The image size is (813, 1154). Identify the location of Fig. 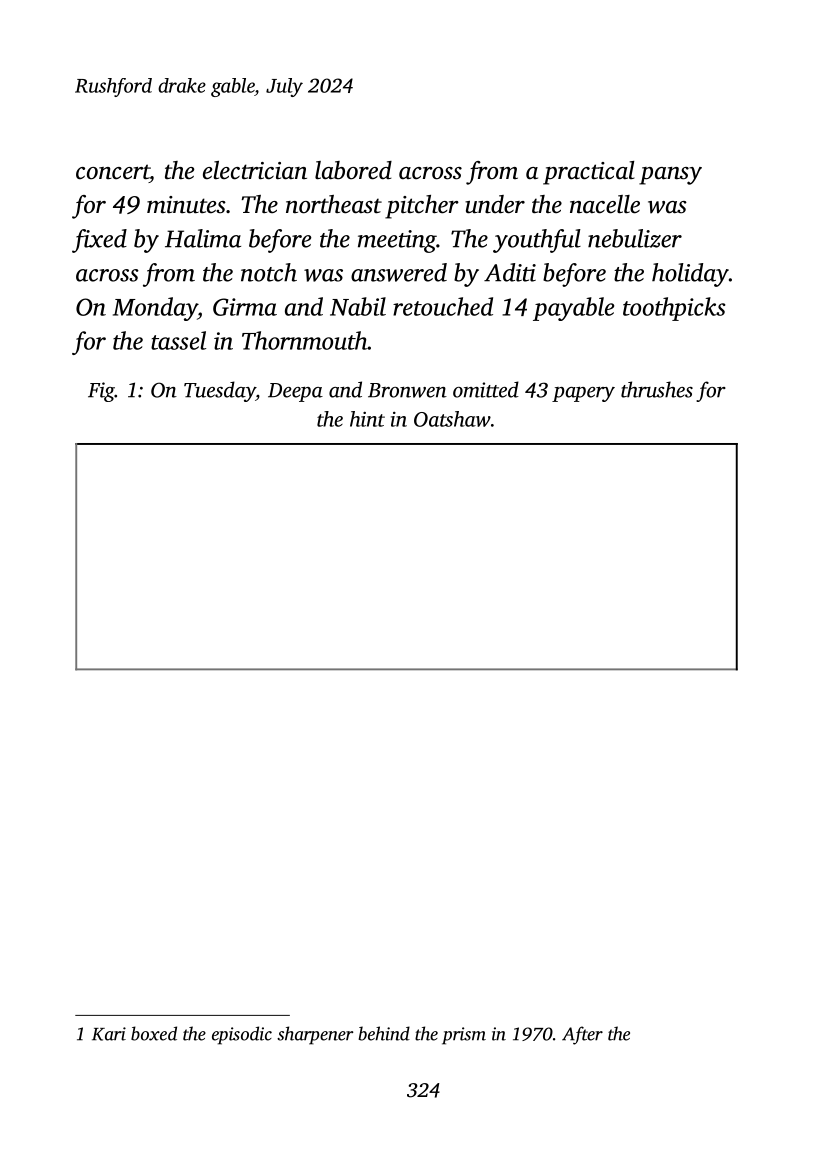
(101, 392).
